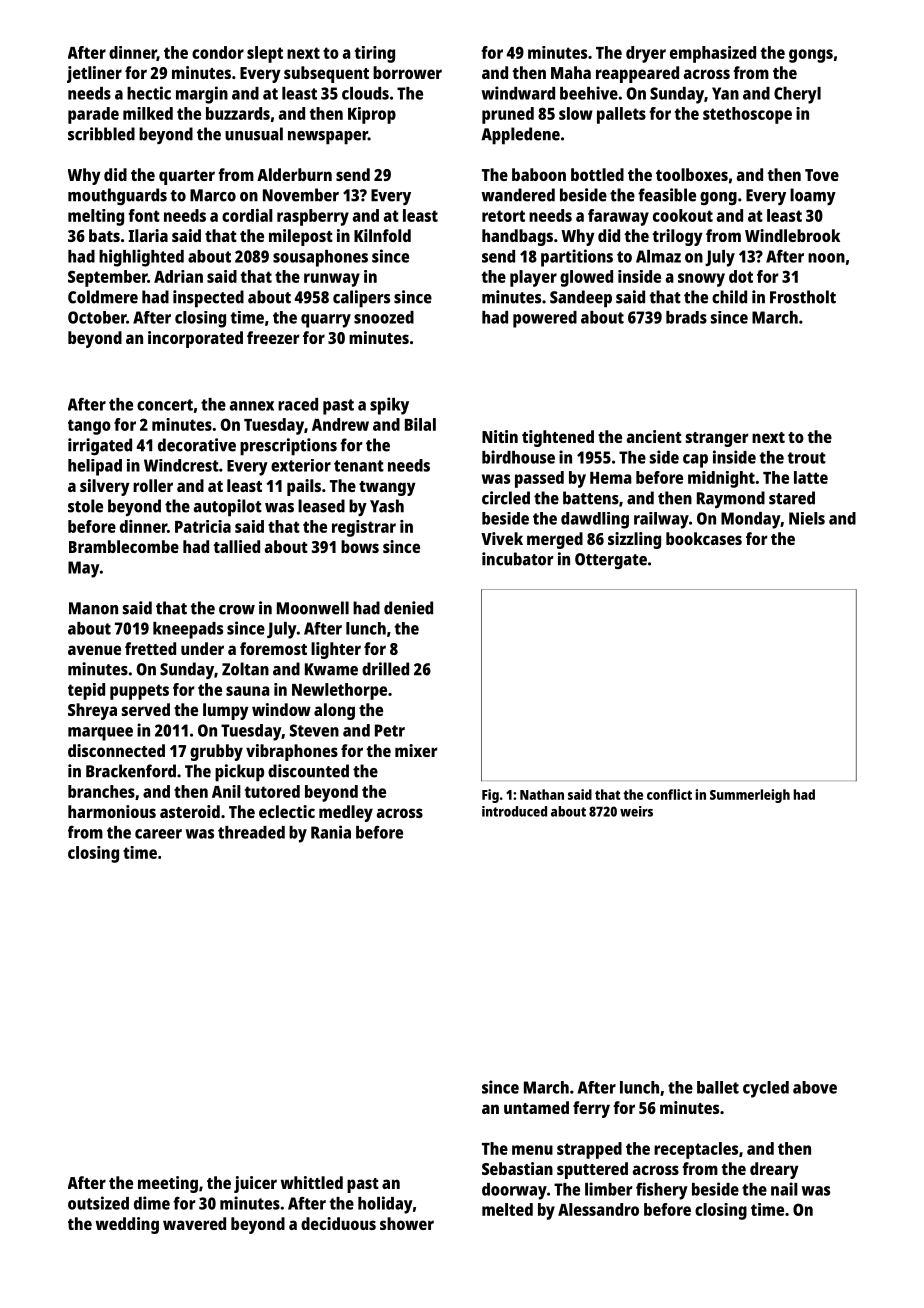 Image resolution: width=924 pixels, height=1308 pixels. I want to click on lighter, so click(336, 650).
